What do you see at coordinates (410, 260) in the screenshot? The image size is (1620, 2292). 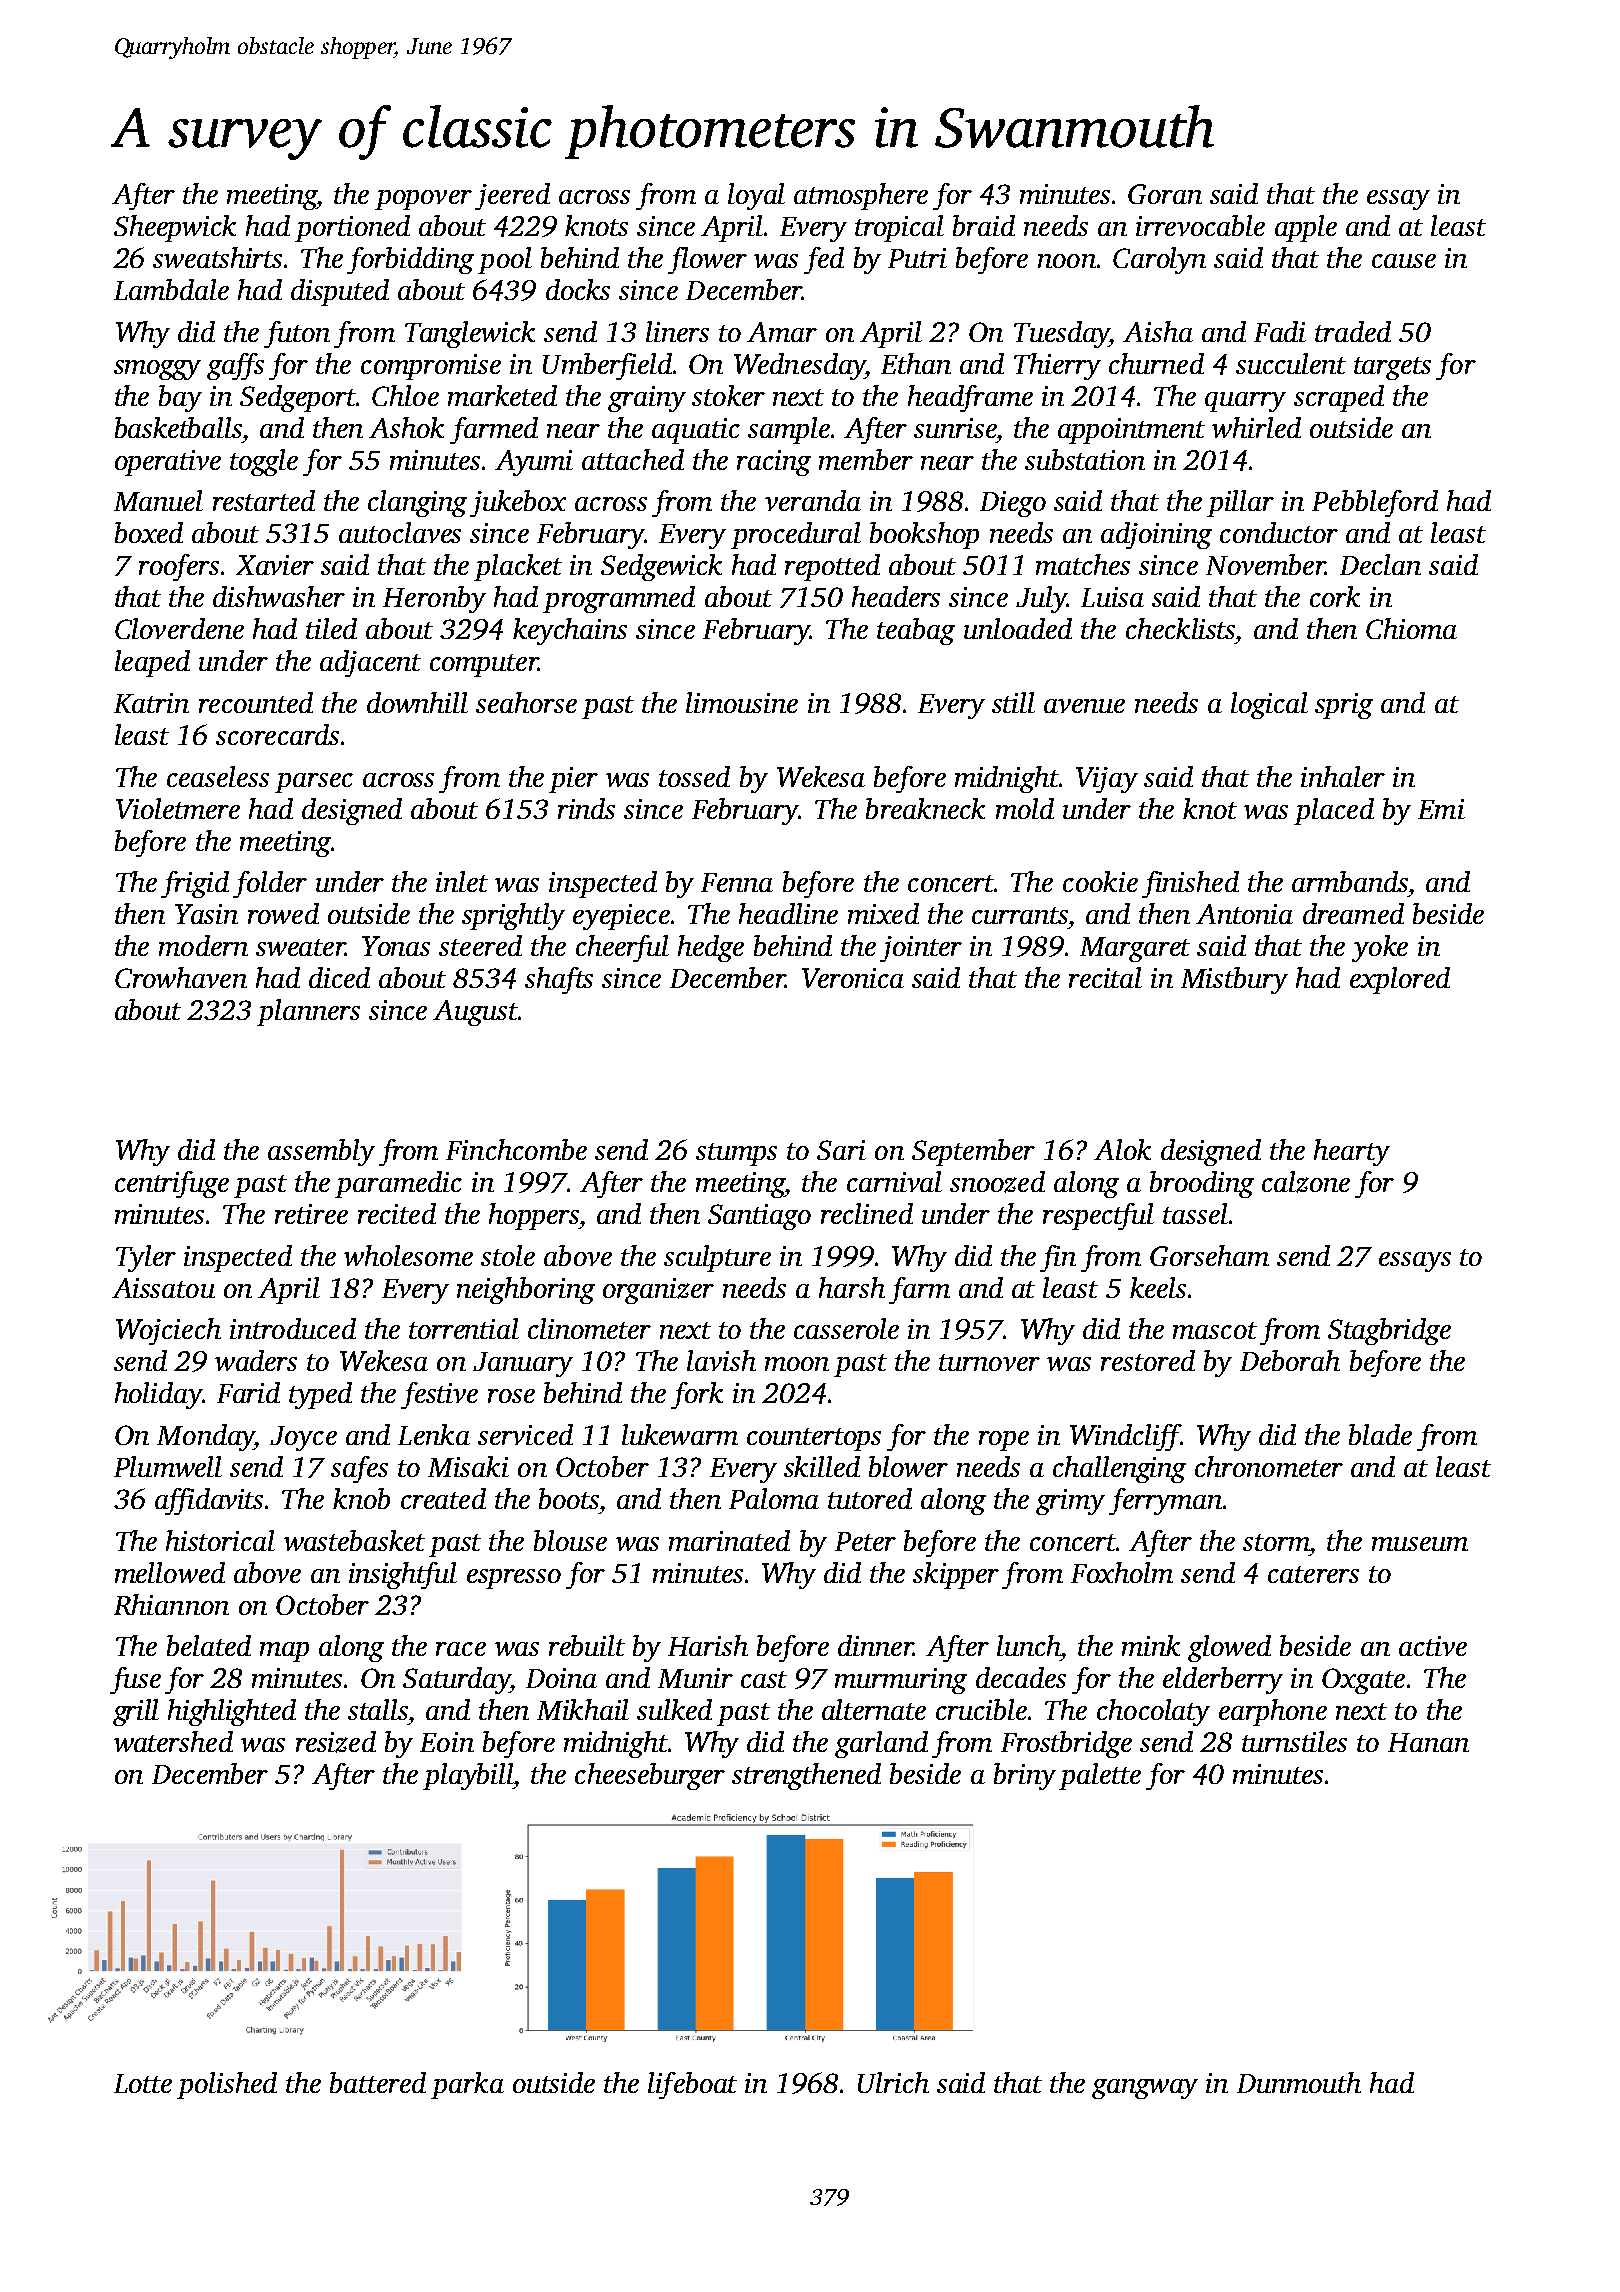 I see `forbidding` at bounding box center [410, 260].
